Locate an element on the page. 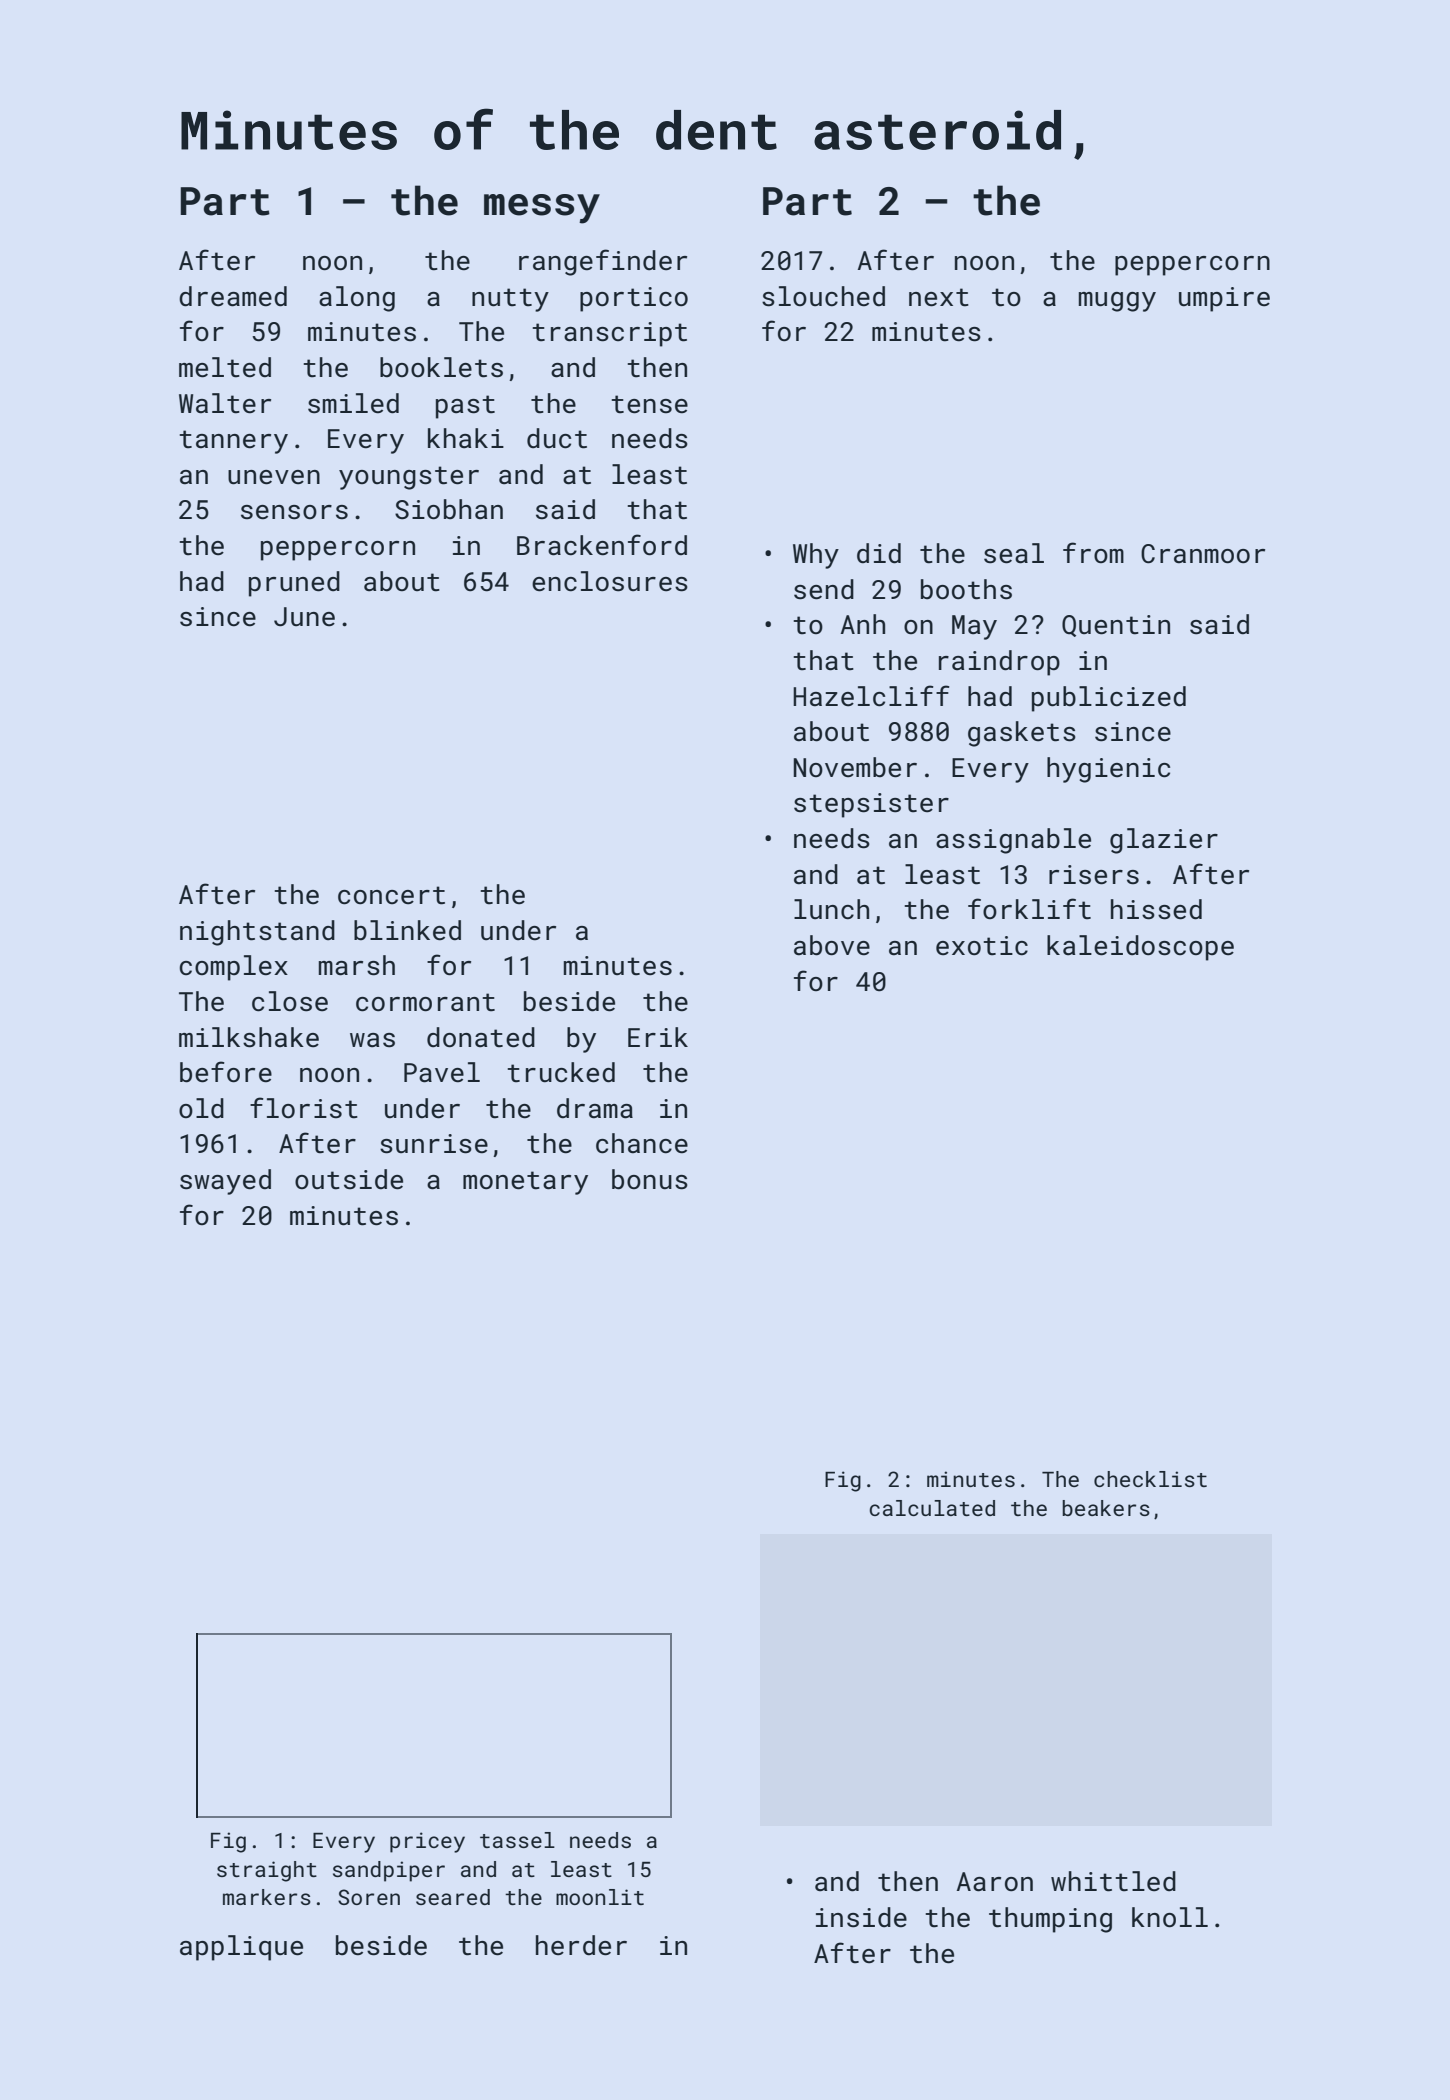 The image size is (1450, 2100). inside is located at coordinates (861, 1917).
